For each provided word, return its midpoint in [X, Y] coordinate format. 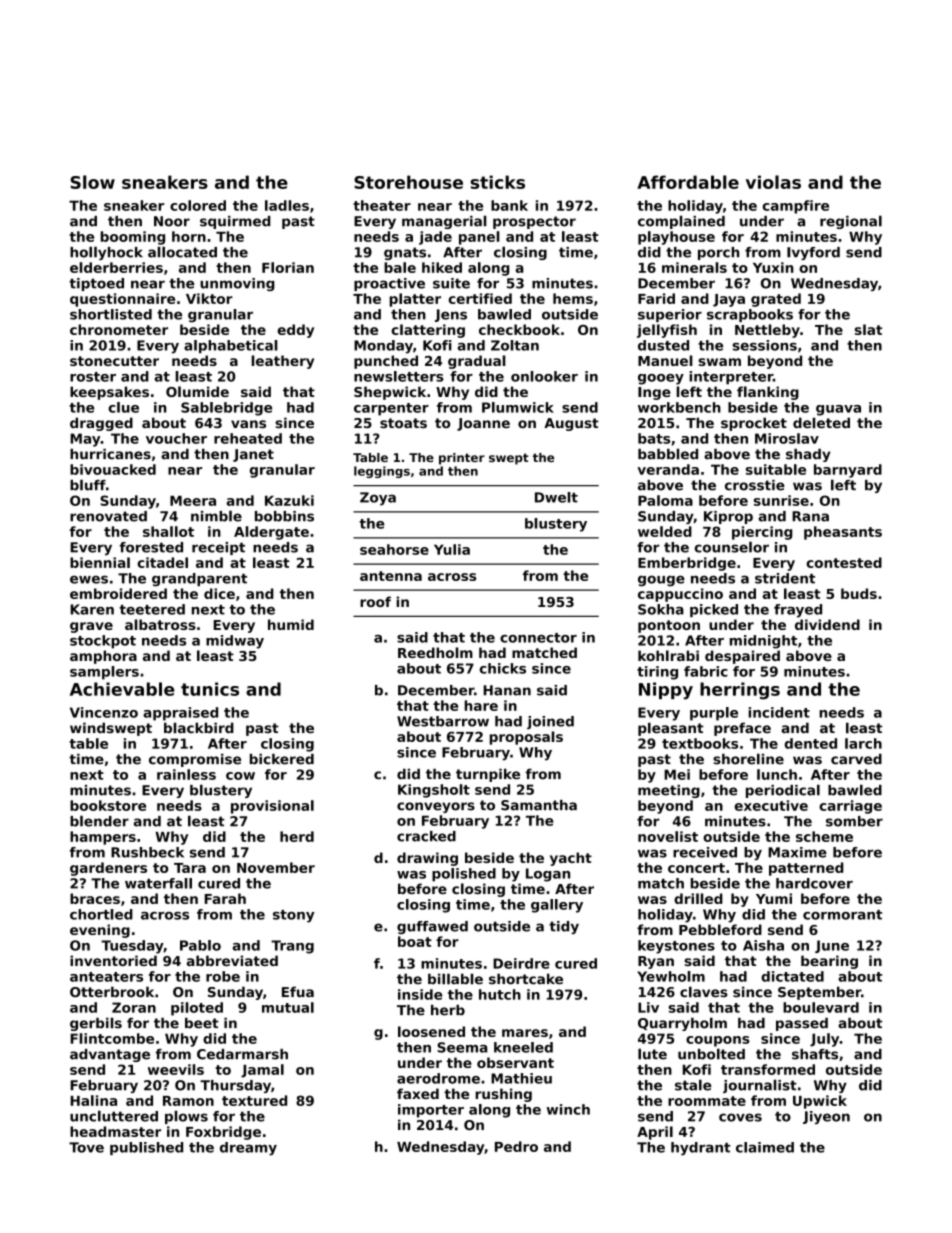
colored [198, 205]
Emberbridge [687, 564]
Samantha [539, 805]
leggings [382, 472]
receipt [218, 548]
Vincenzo [104, 712]
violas [773, 182]
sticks [498, 182]
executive [771, 805]
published [146, 1148]
